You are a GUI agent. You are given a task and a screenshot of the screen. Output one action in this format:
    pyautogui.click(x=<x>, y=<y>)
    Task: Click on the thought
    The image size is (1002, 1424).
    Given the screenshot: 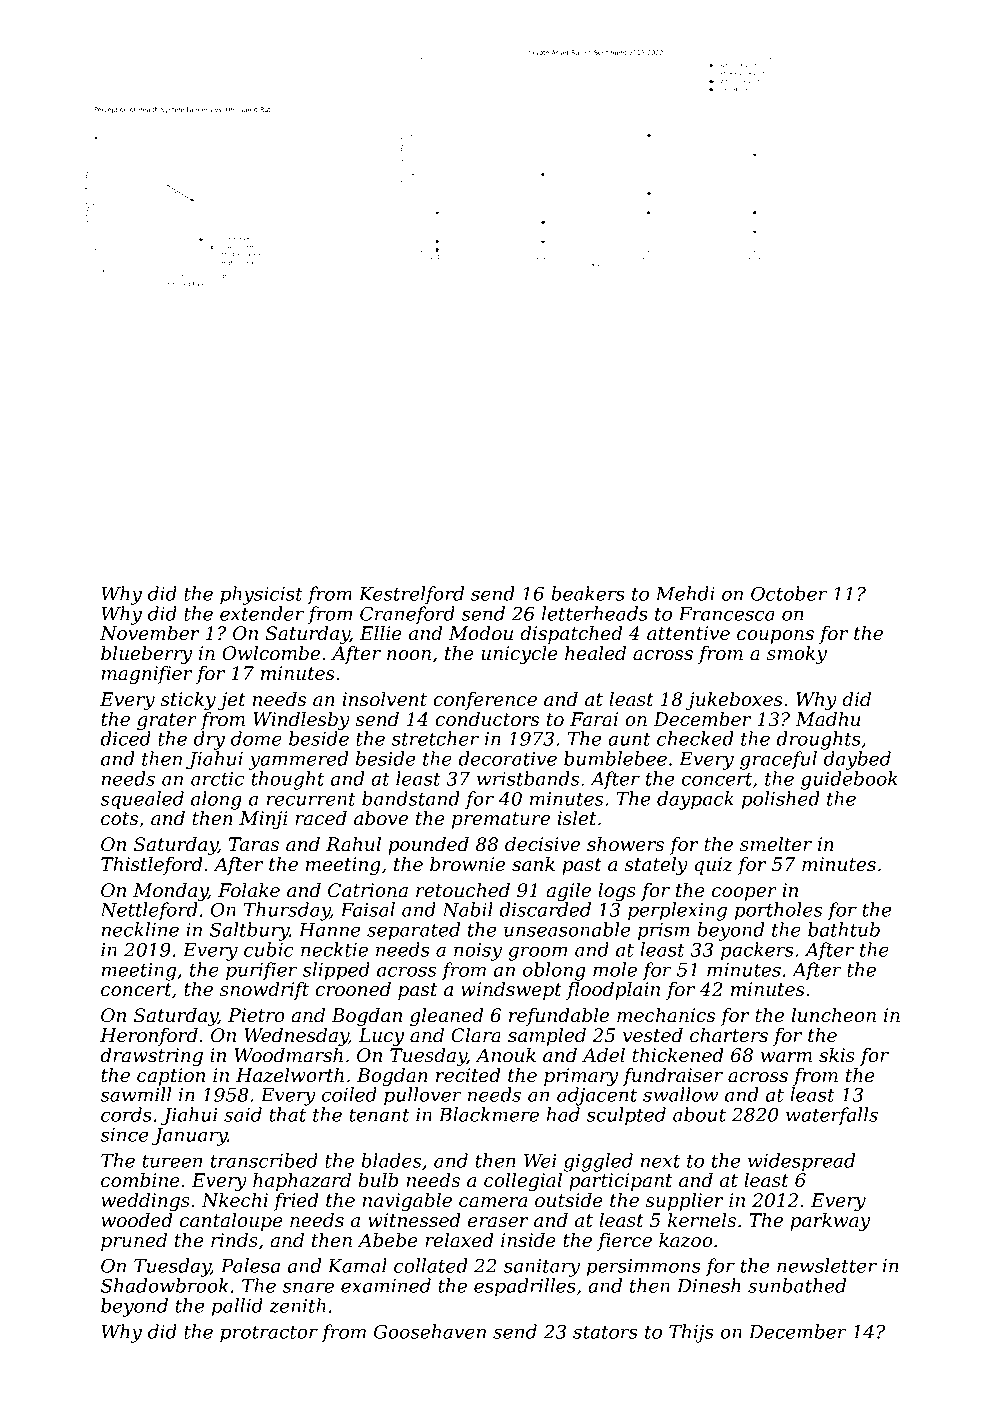 What is the action you would take?
    pyautogui.click(x=287, y=780)
